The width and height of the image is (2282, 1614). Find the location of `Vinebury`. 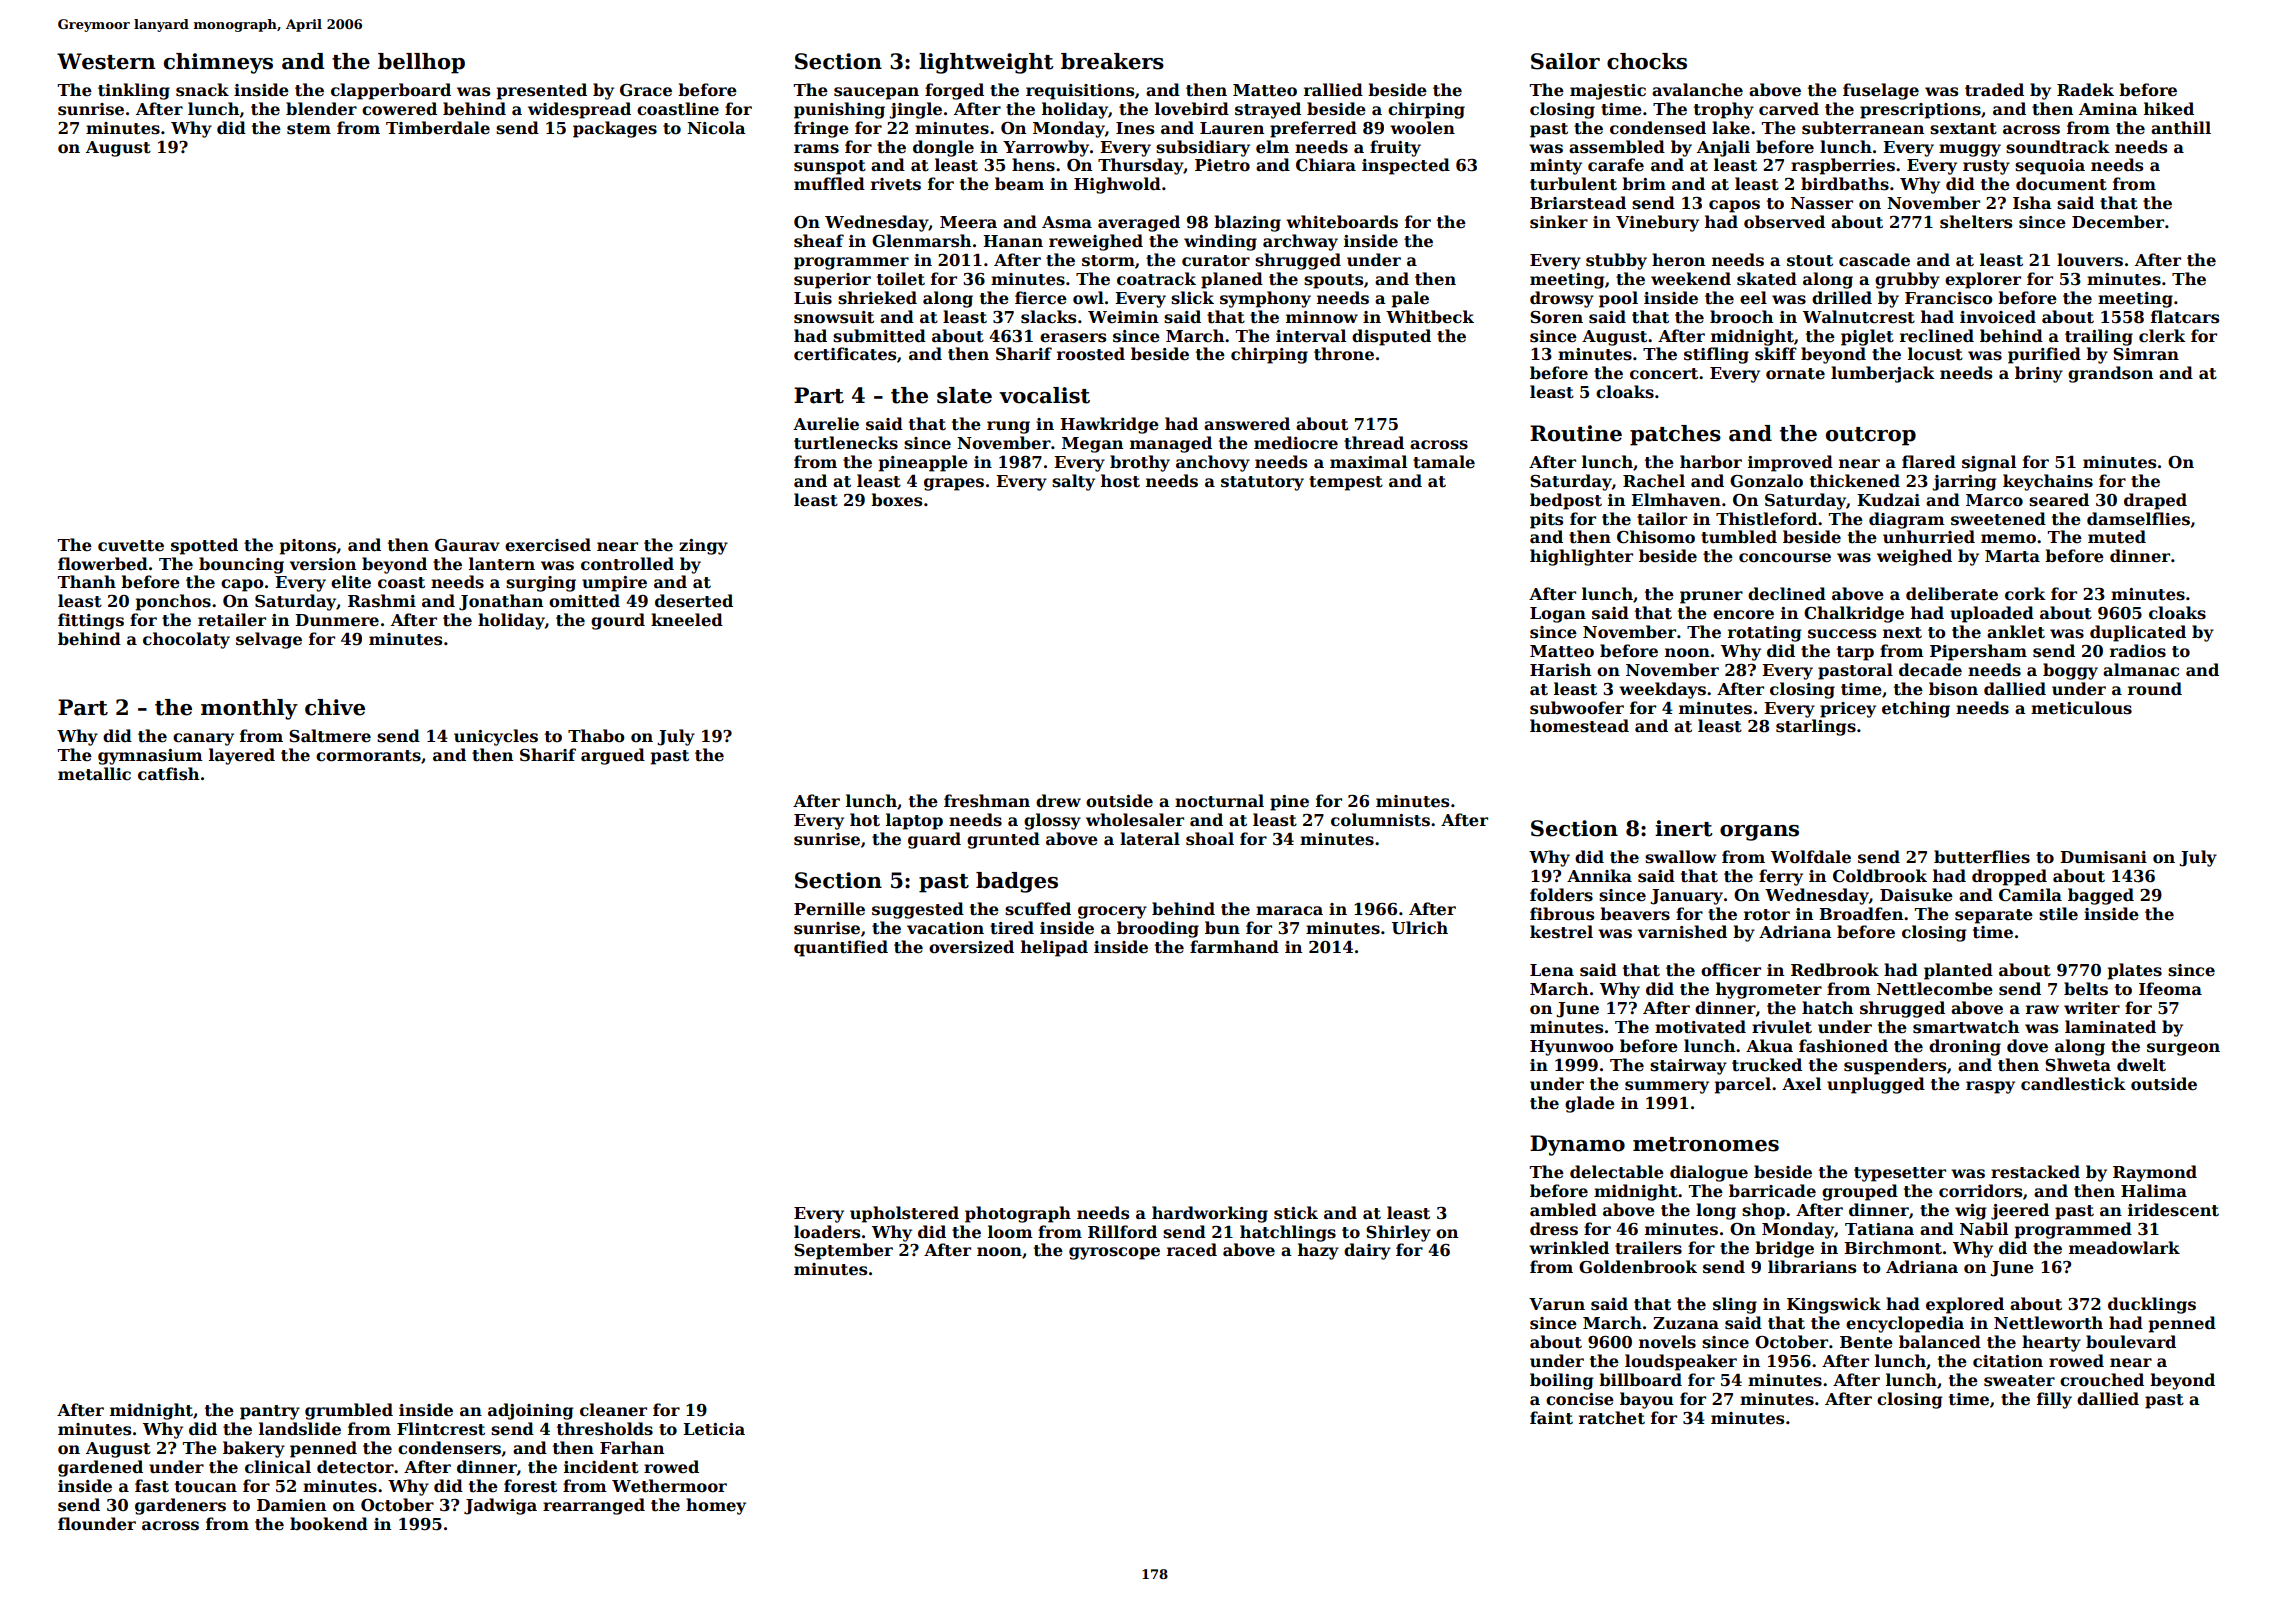

Vinebury is located at coordinates (1657, 223).
